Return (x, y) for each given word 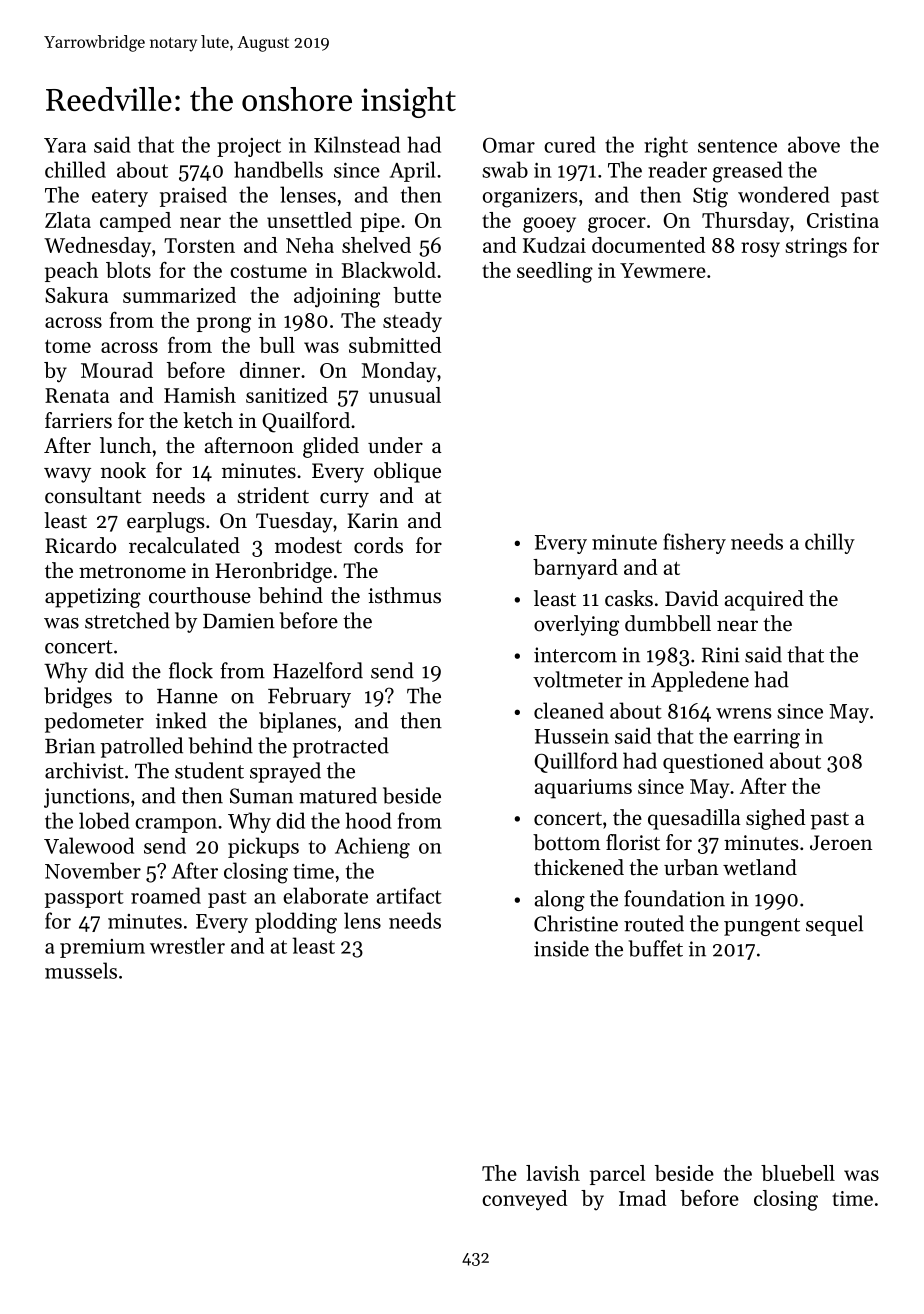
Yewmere (663, 270)
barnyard (575, 569)
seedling (555, 272)
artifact (409, 895)
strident (273, 495)
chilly (830, 543)
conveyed (524, 1200)
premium (102, 948)
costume (268, 271)
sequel (834, 925)
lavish (553, 1173)
